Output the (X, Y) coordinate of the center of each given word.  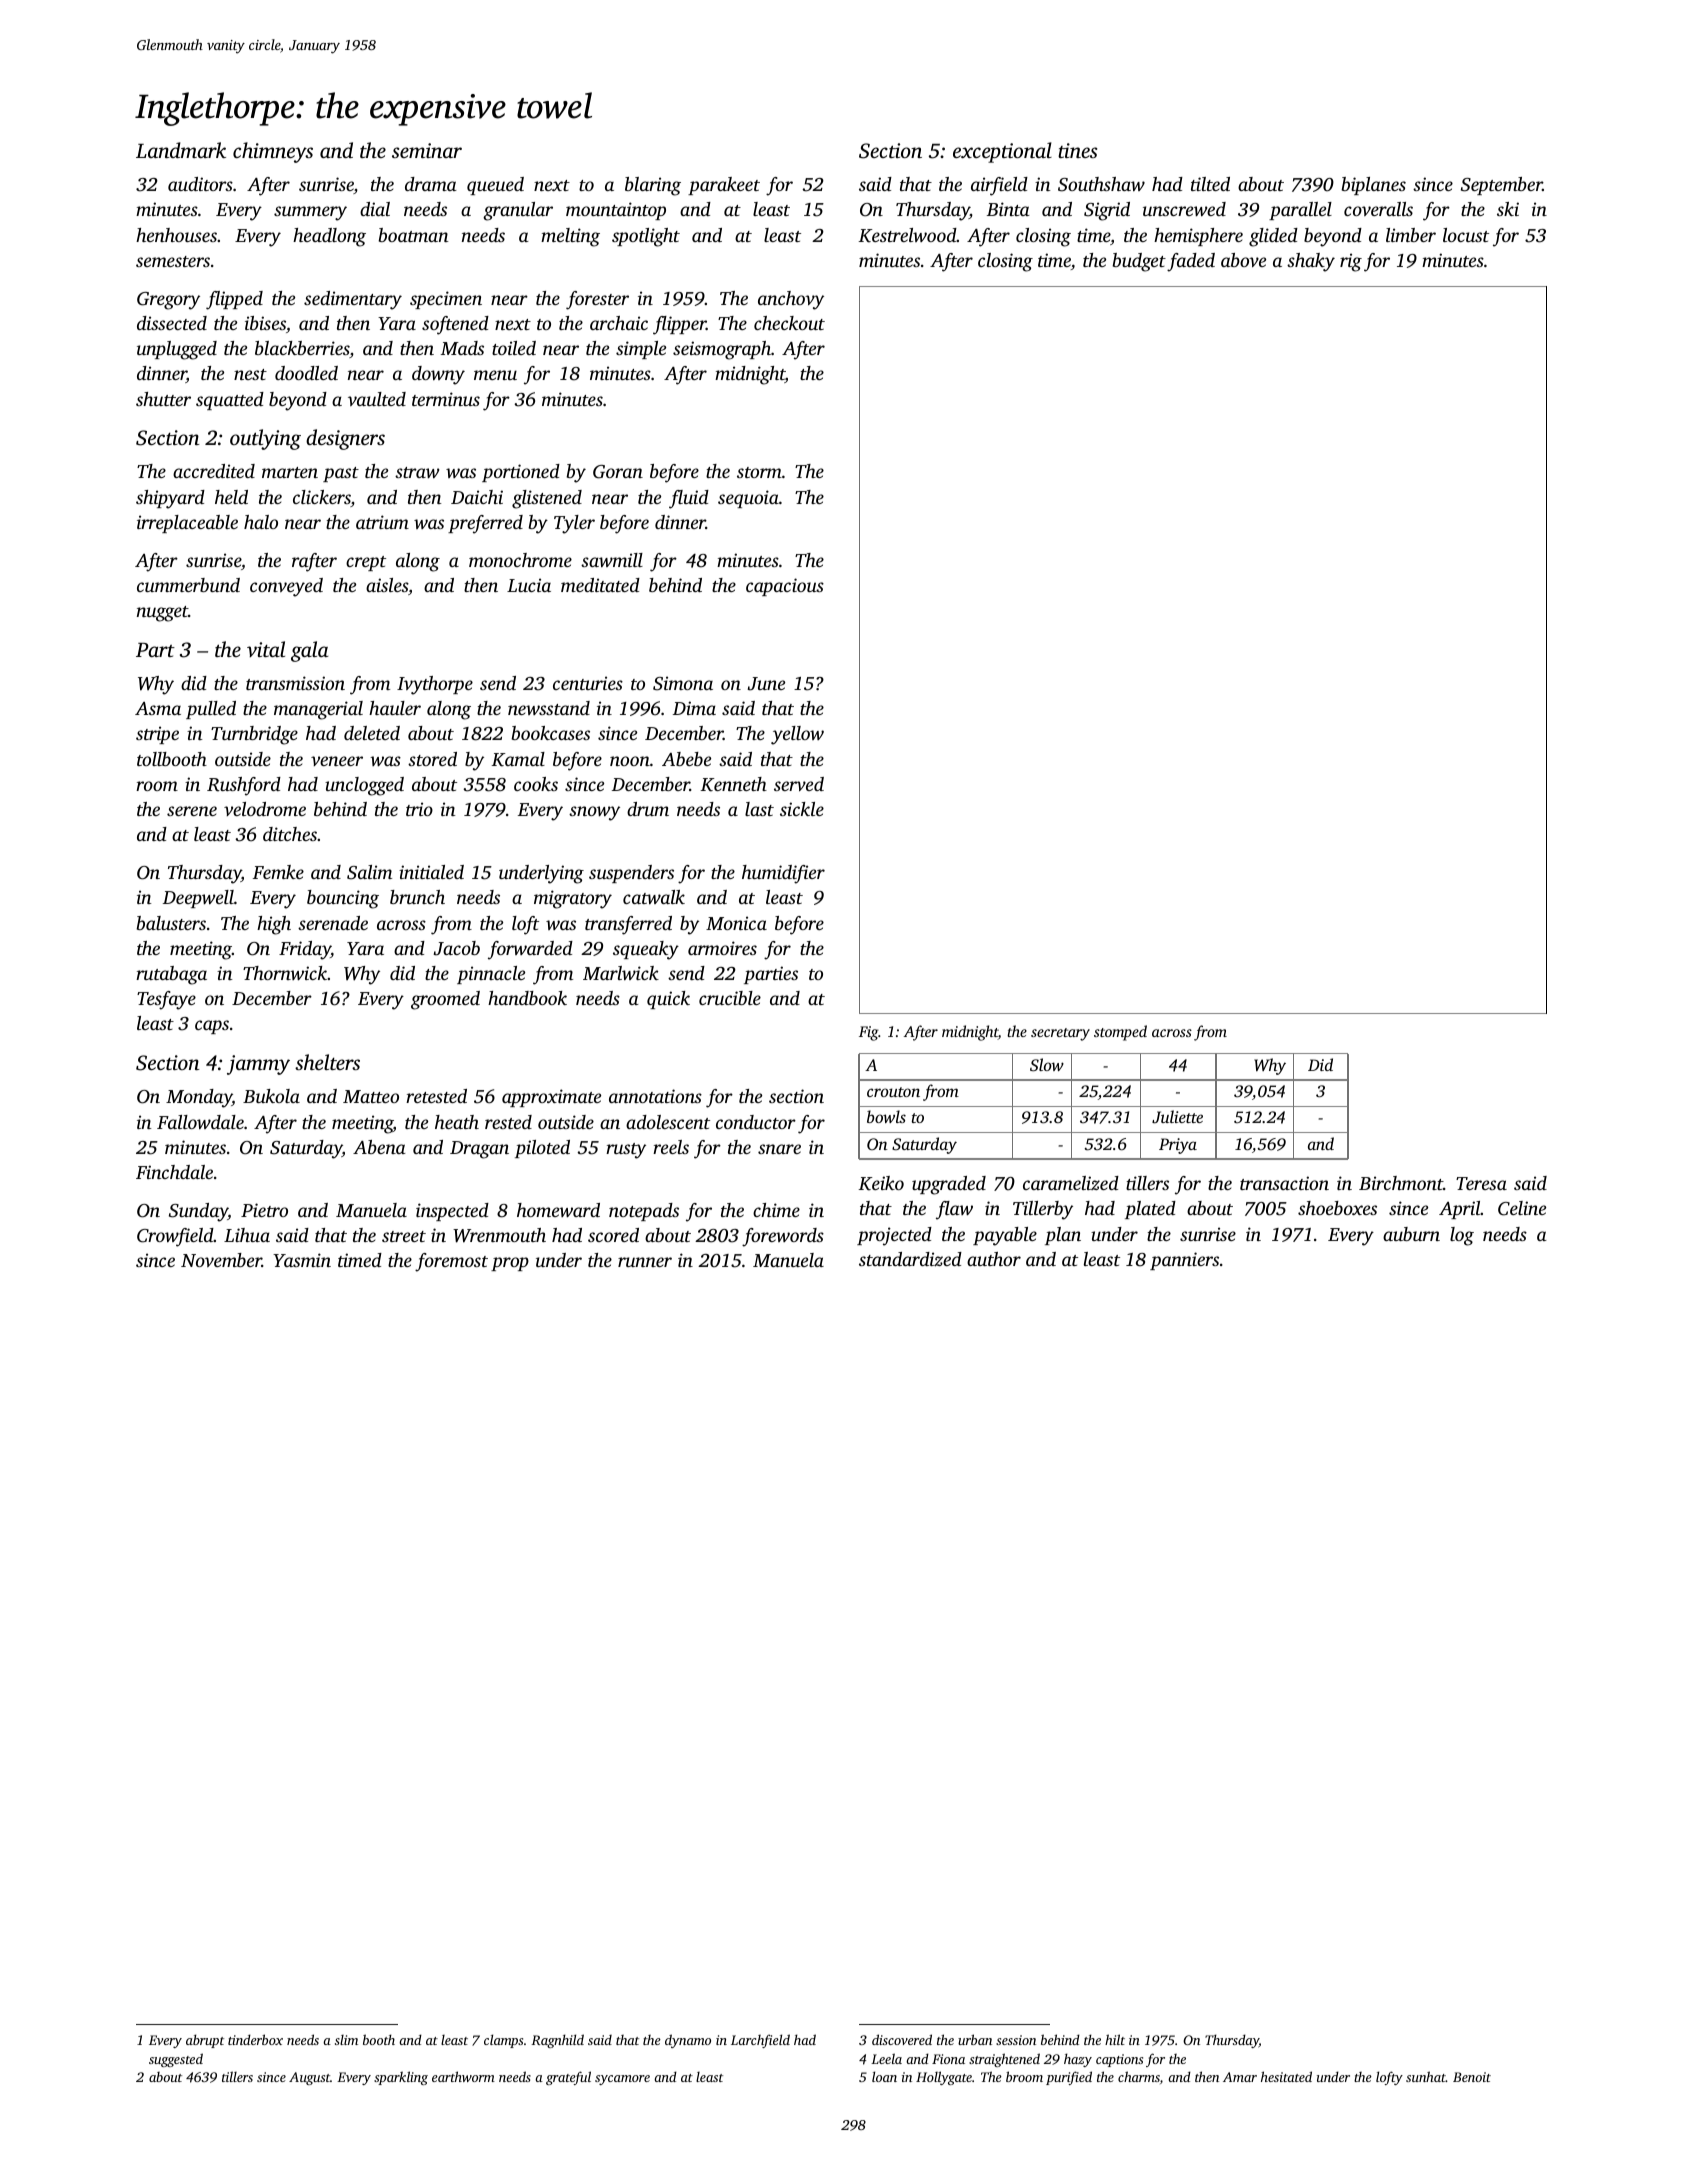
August (309, 2078)
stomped (1120, 1033)
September (1502, 186)
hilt (1115, 2039)
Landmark (181, 150)
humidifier (783, 874)
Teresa (1481, 1183)
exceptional (1002, 152)
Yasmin (302, 1260)
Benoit (1472, 2077)
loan (884, 2076)
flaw (954, 1210)
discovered (902, 2039)
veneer (337, 761)
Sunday (198, 1212)
